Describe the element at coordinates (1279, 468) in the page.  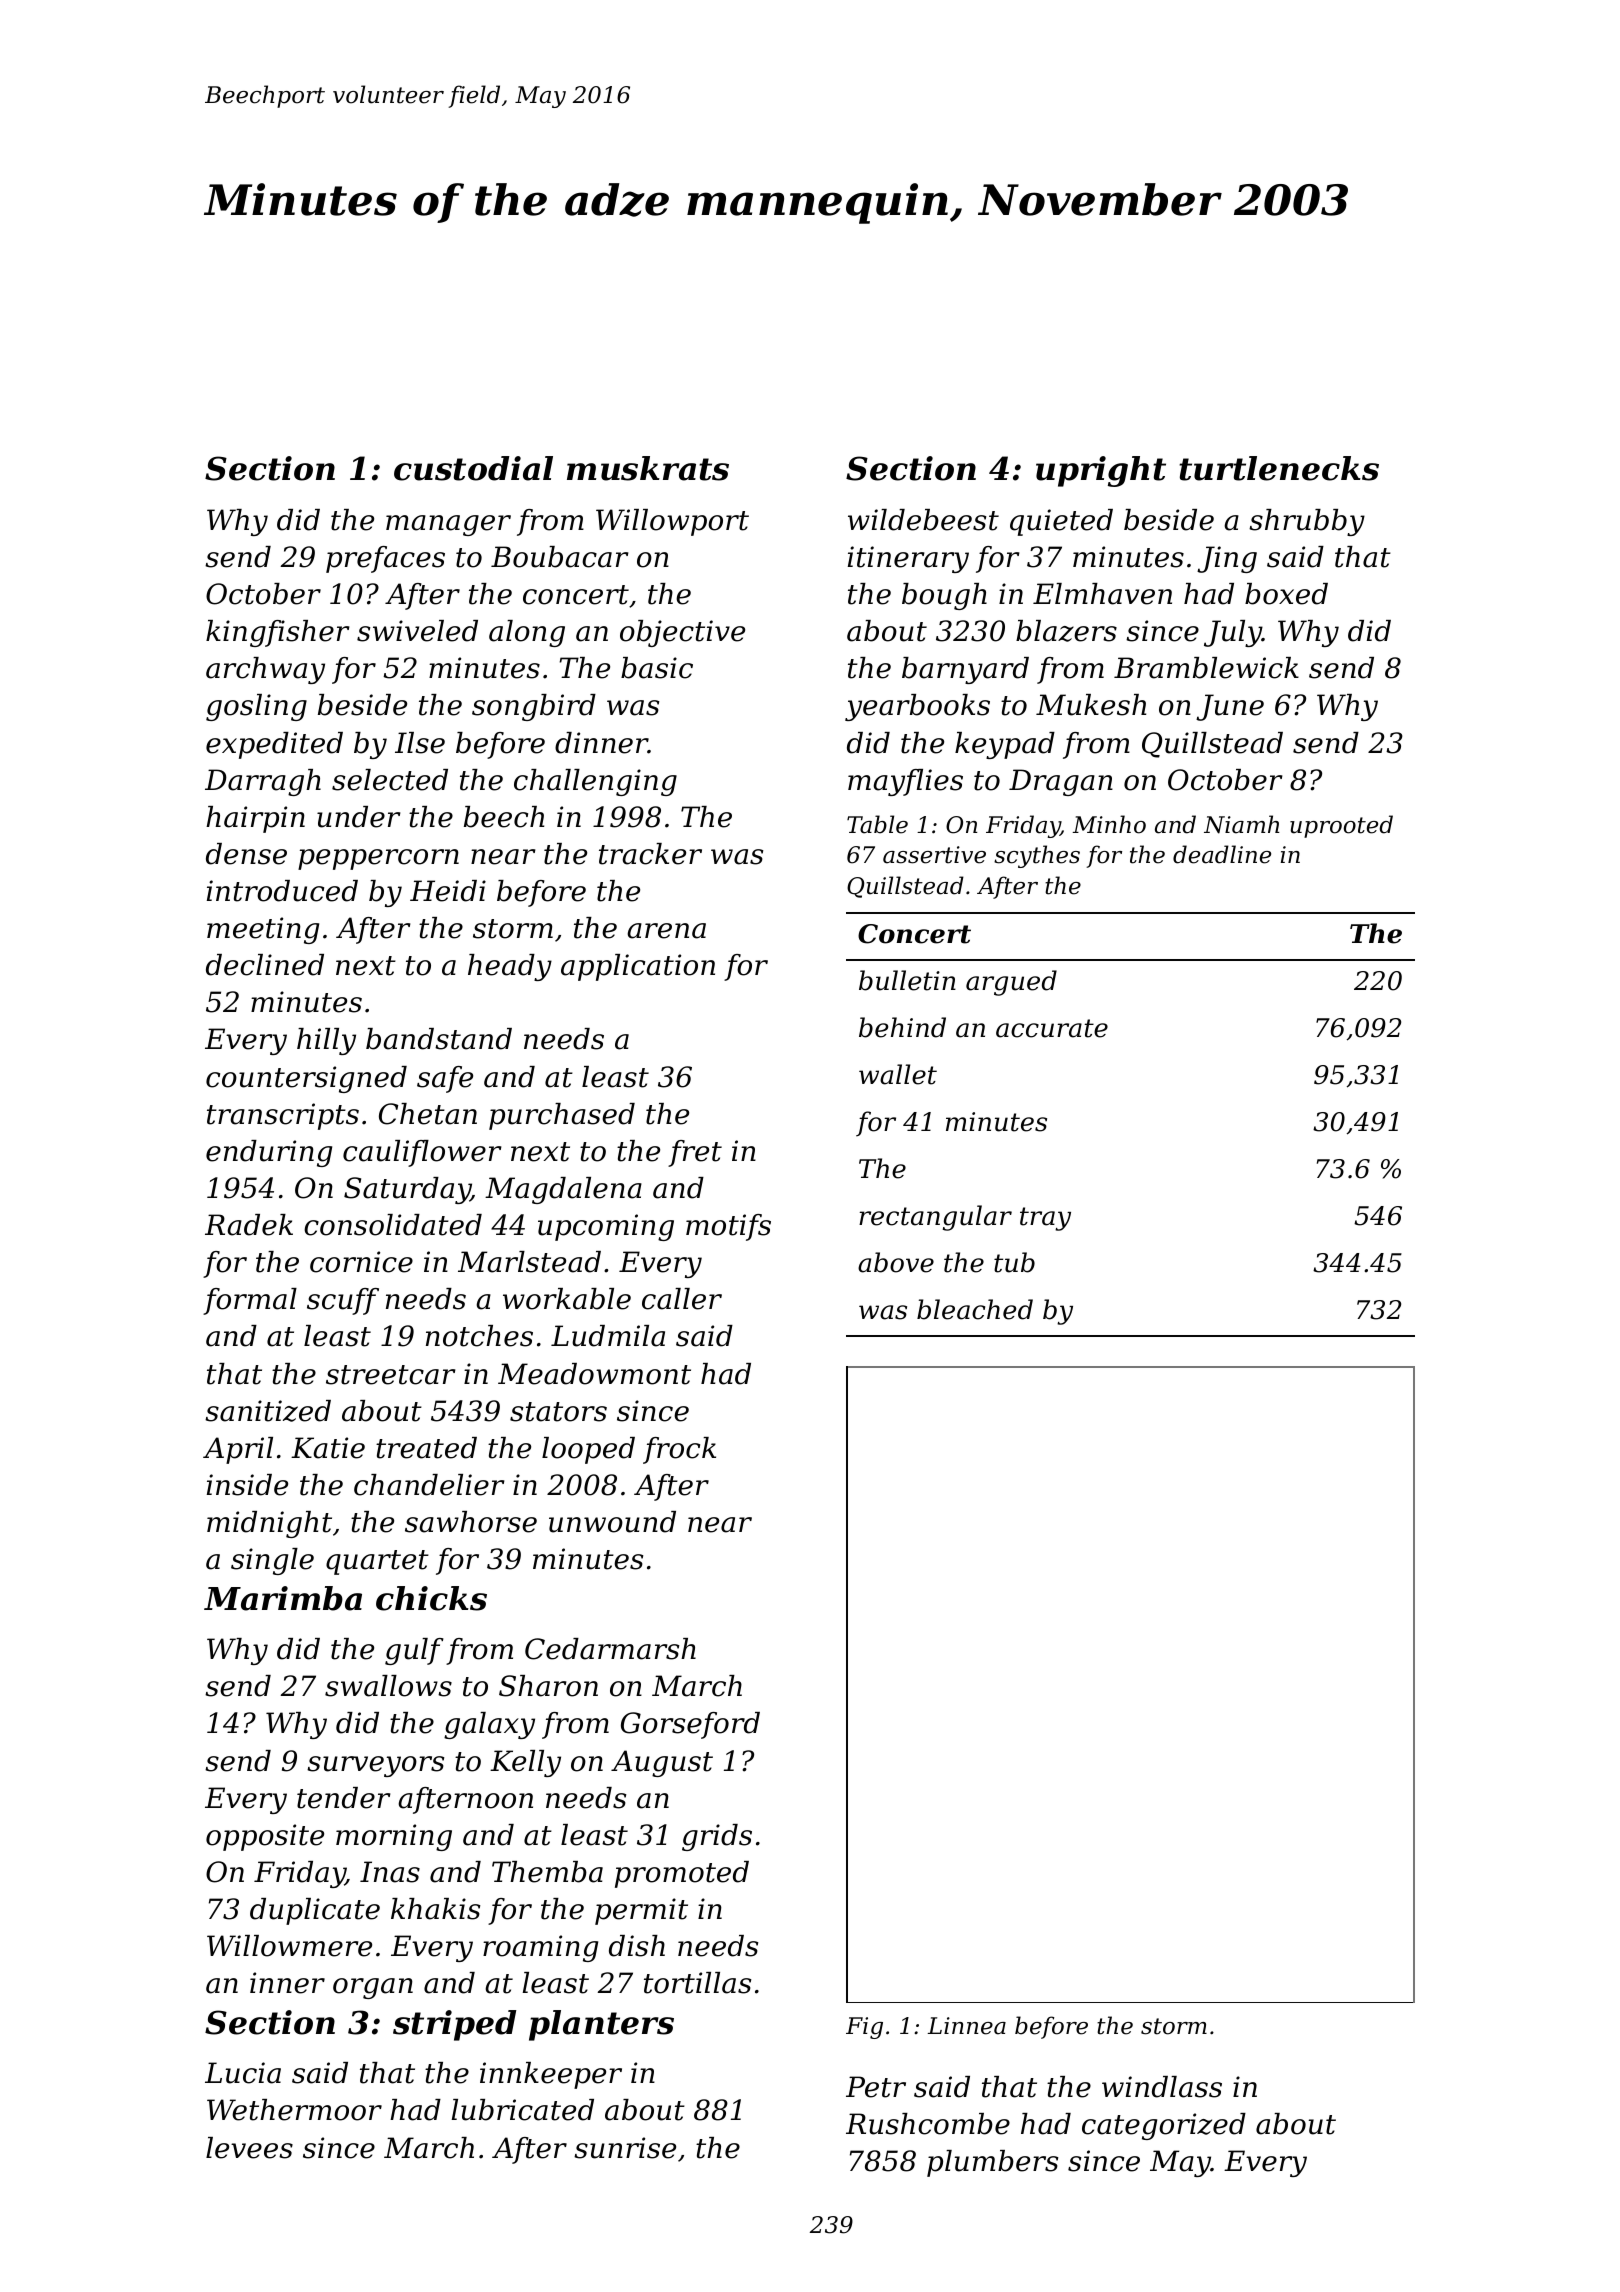
I see `turtlenecks` at that location.
